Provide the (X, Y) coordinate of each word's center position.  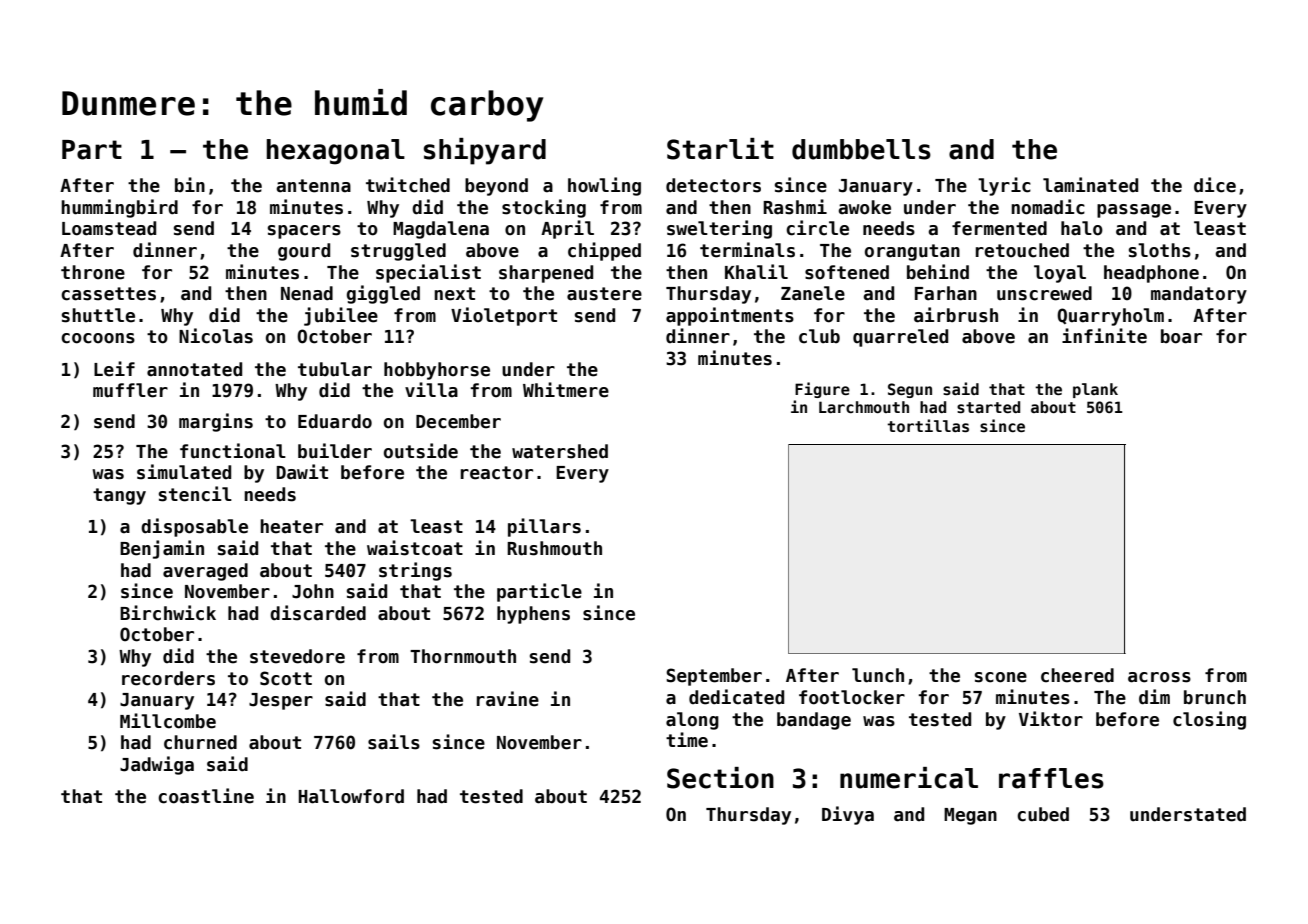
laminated (1090, 185)
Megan (970, 816)
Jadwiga (157, 765)
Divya (848, 815)
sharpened (546, 274)
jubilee (341, 316)
